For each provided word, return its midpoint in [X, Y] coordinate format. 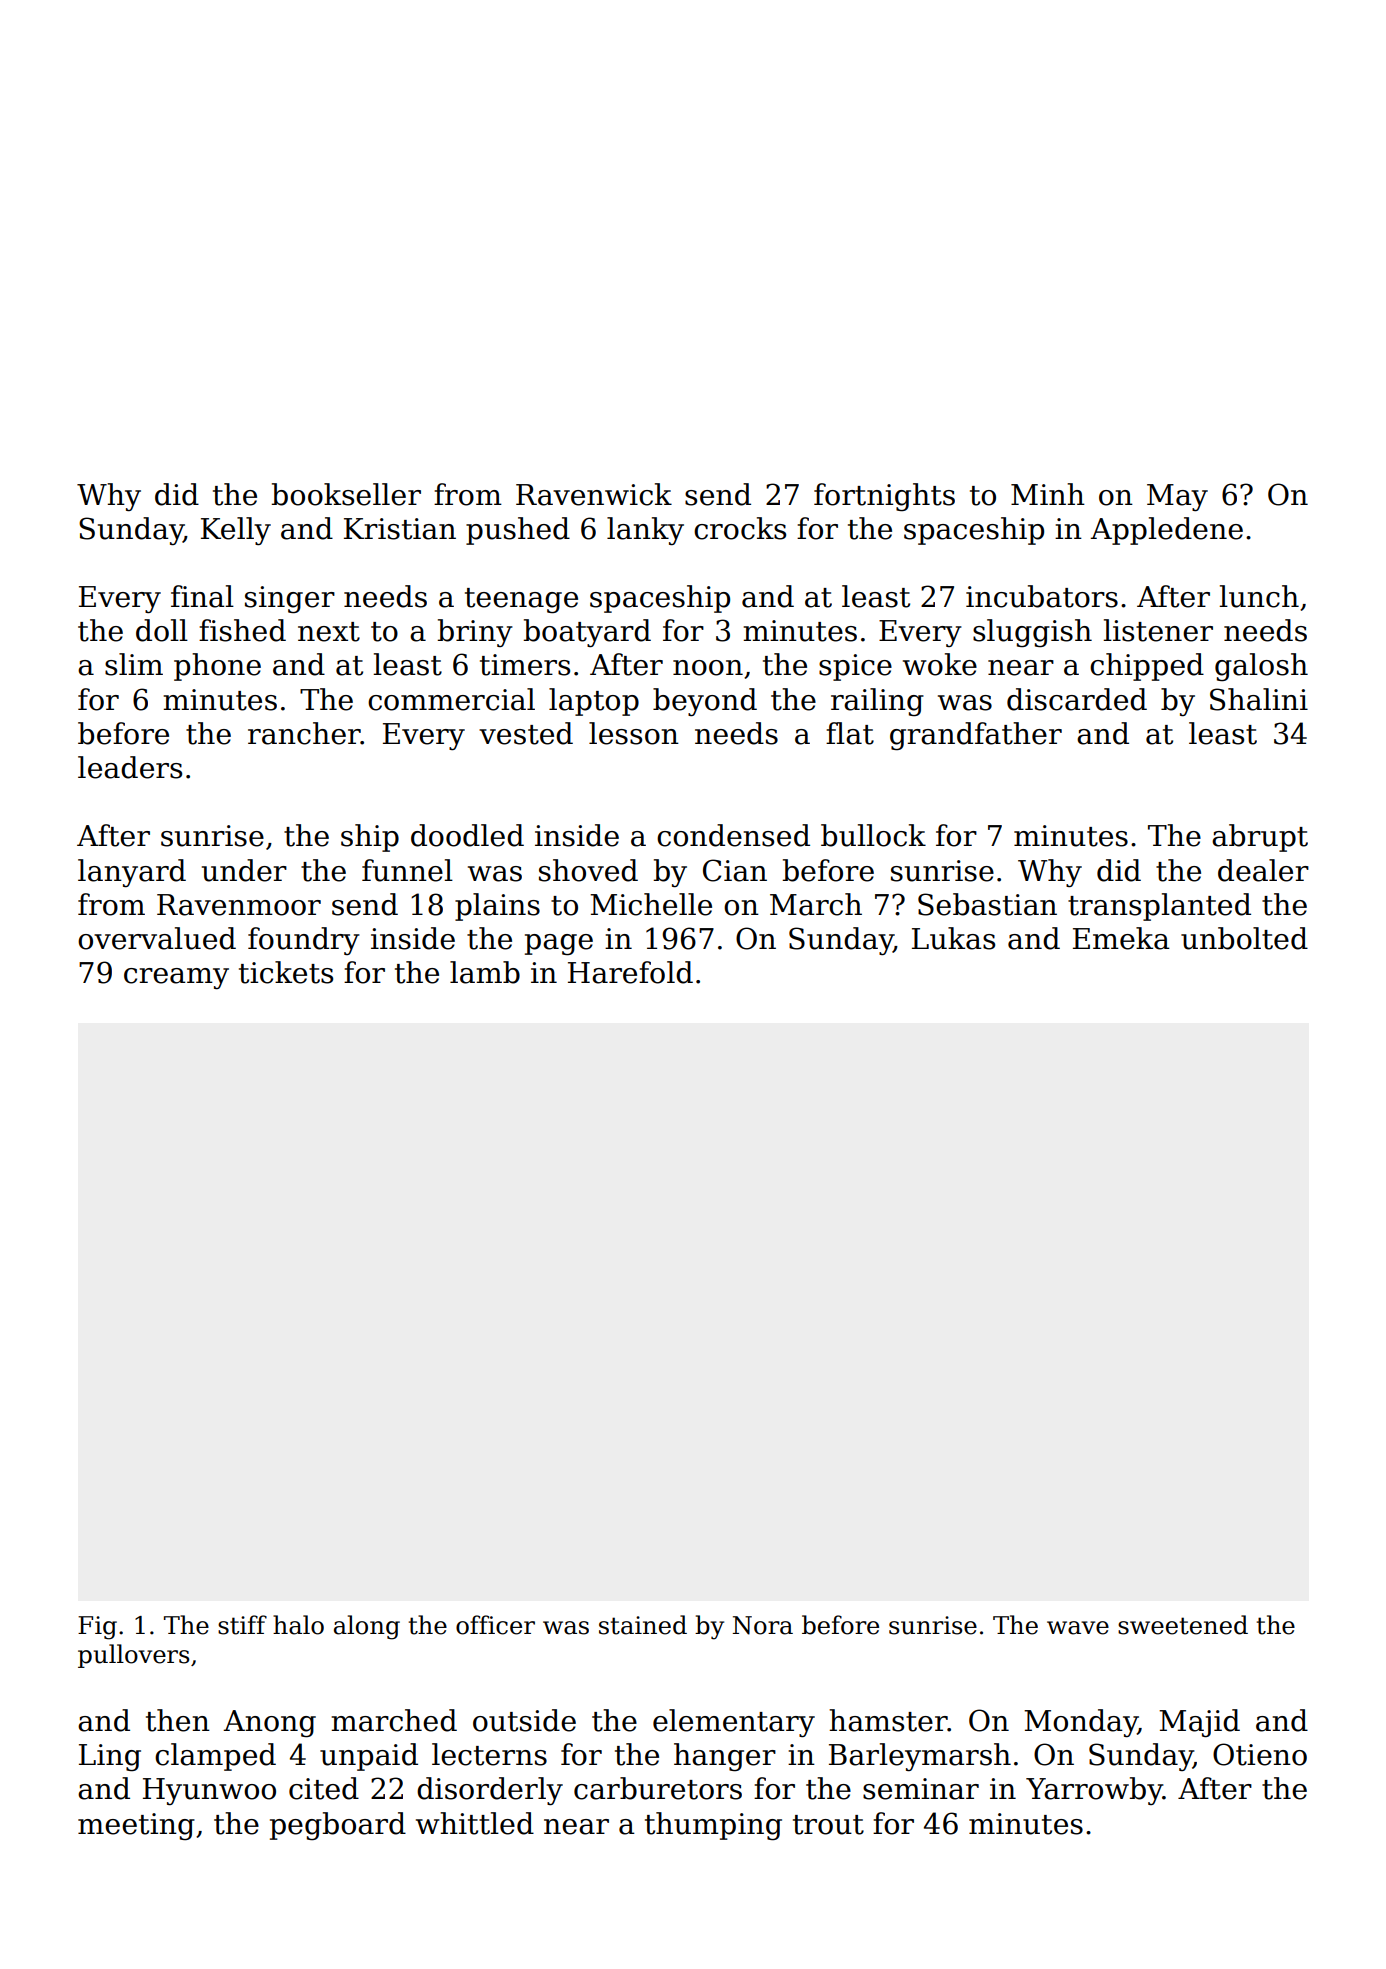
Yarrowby [1094, 1791]
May [1177, 497]
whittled [475, 1823]
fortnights [884, 497]
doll [162, 630]
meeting [136, 1827]
